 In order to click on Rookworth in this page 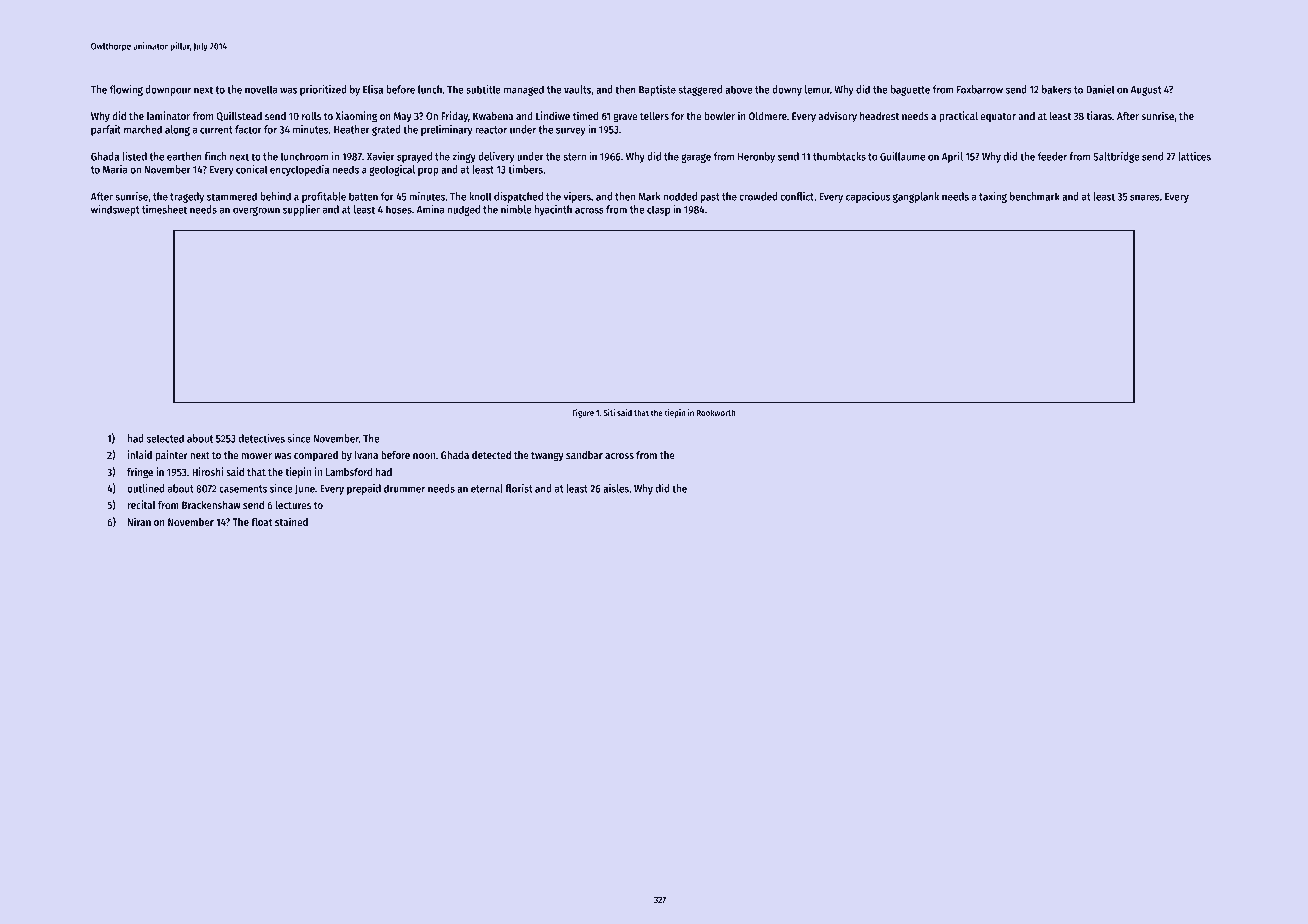, I will do `click(716, 412)`.
